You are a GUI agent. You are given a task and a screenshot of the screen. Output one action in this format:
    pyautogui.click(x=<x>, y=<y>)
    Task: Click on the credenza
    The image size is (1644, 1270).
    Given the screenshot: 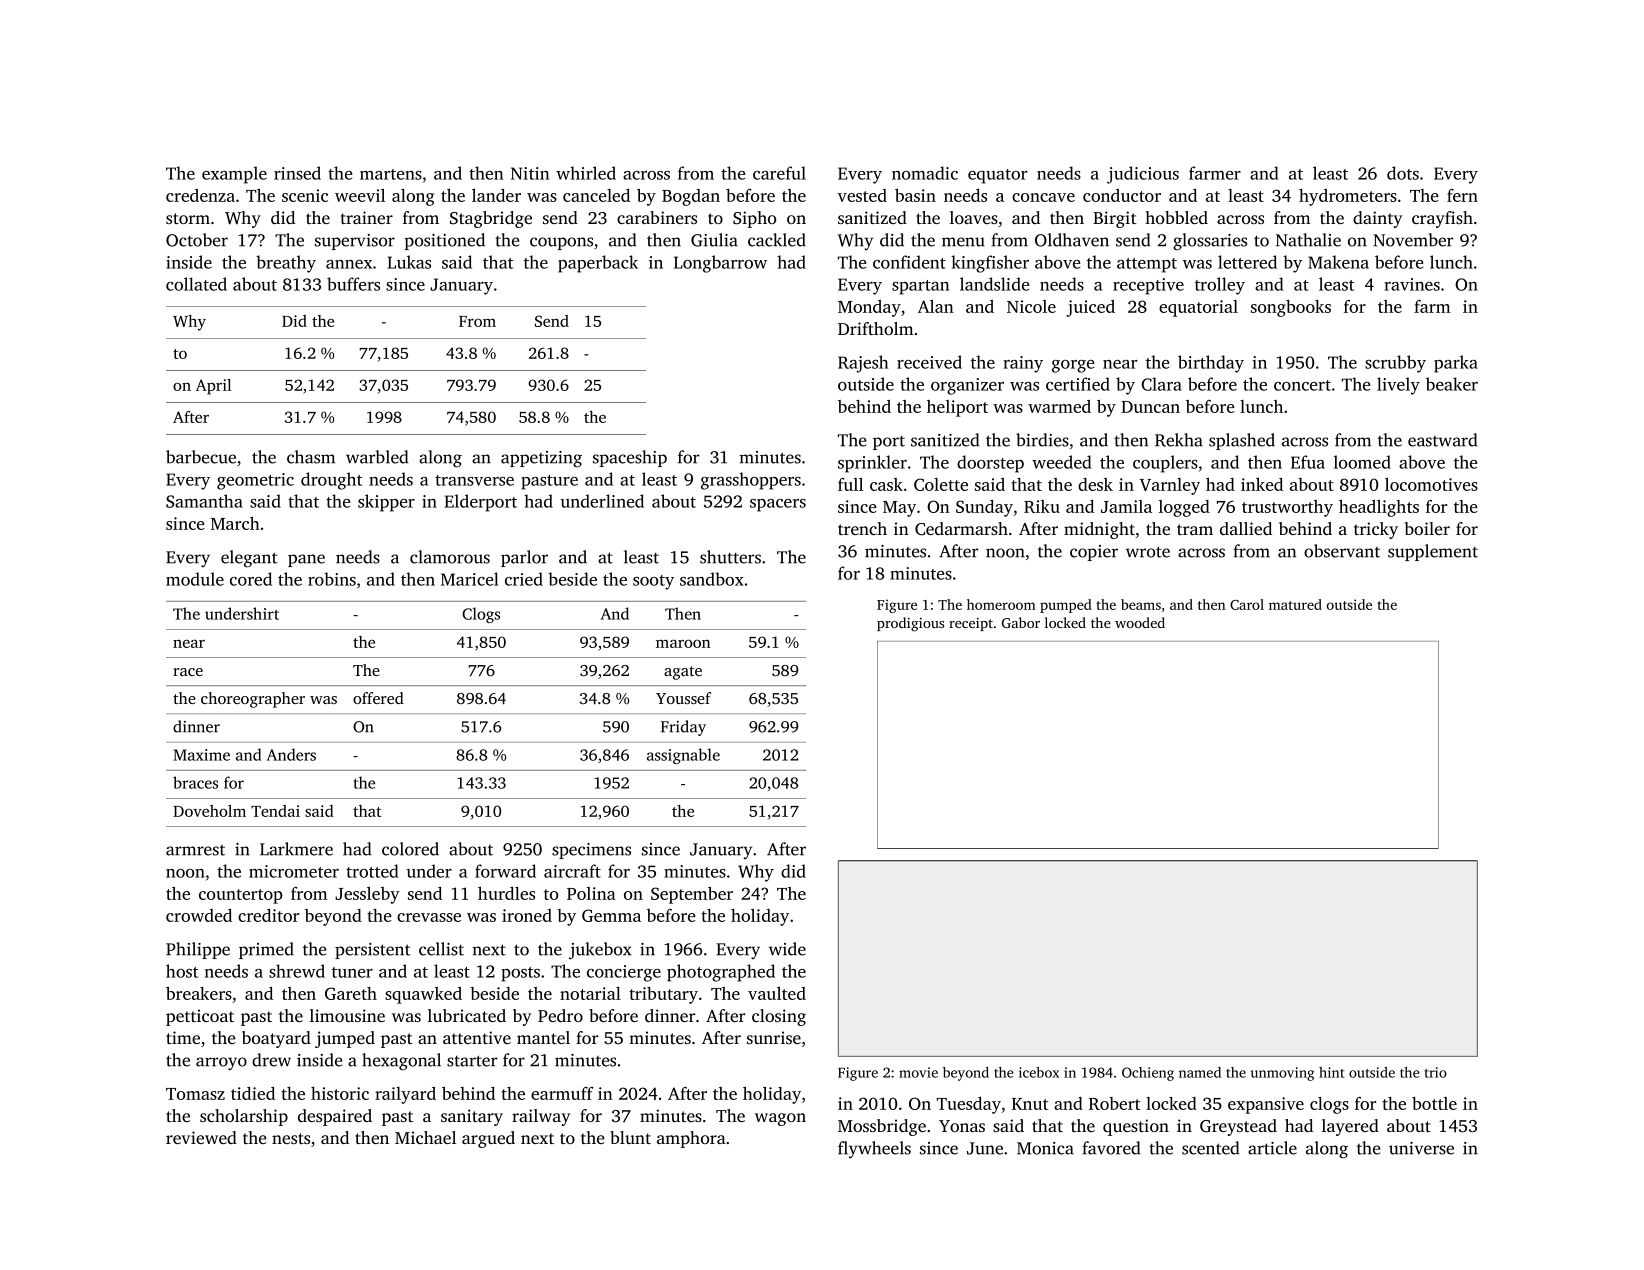 What is the action you would take?
    pyautogui.click(x=200, y=195)
